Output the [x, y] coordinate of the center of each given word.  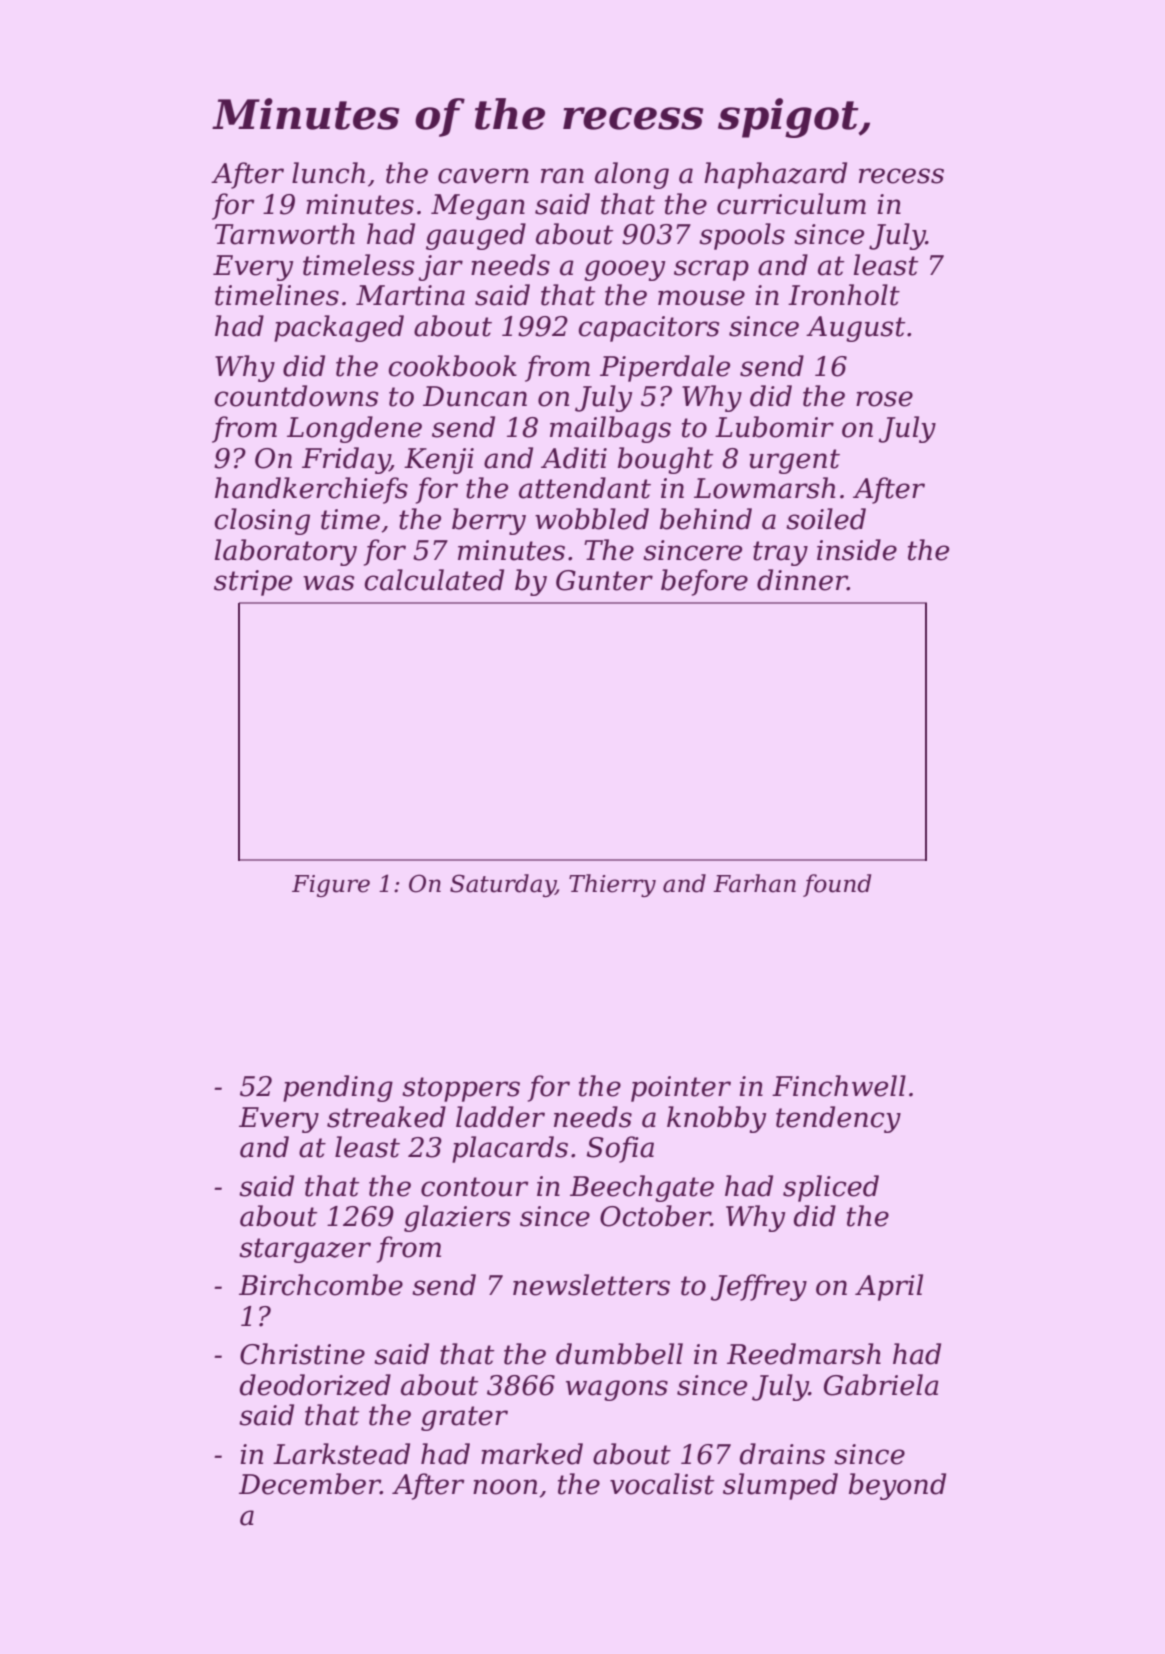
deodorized [315, 1385]
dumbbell [619, 1354]
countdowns [296, 396]
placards [510, 1149]
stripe [253, 583]
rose [884, 399]
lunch [328, 173]
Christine [302, 1354]
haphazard [775, 175]
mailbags [610, 429]
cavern [483, 176]
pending [338, 1088]
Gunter [604, 580]
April [889, 1287]
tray [780, 553]
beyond [897, 1486]
